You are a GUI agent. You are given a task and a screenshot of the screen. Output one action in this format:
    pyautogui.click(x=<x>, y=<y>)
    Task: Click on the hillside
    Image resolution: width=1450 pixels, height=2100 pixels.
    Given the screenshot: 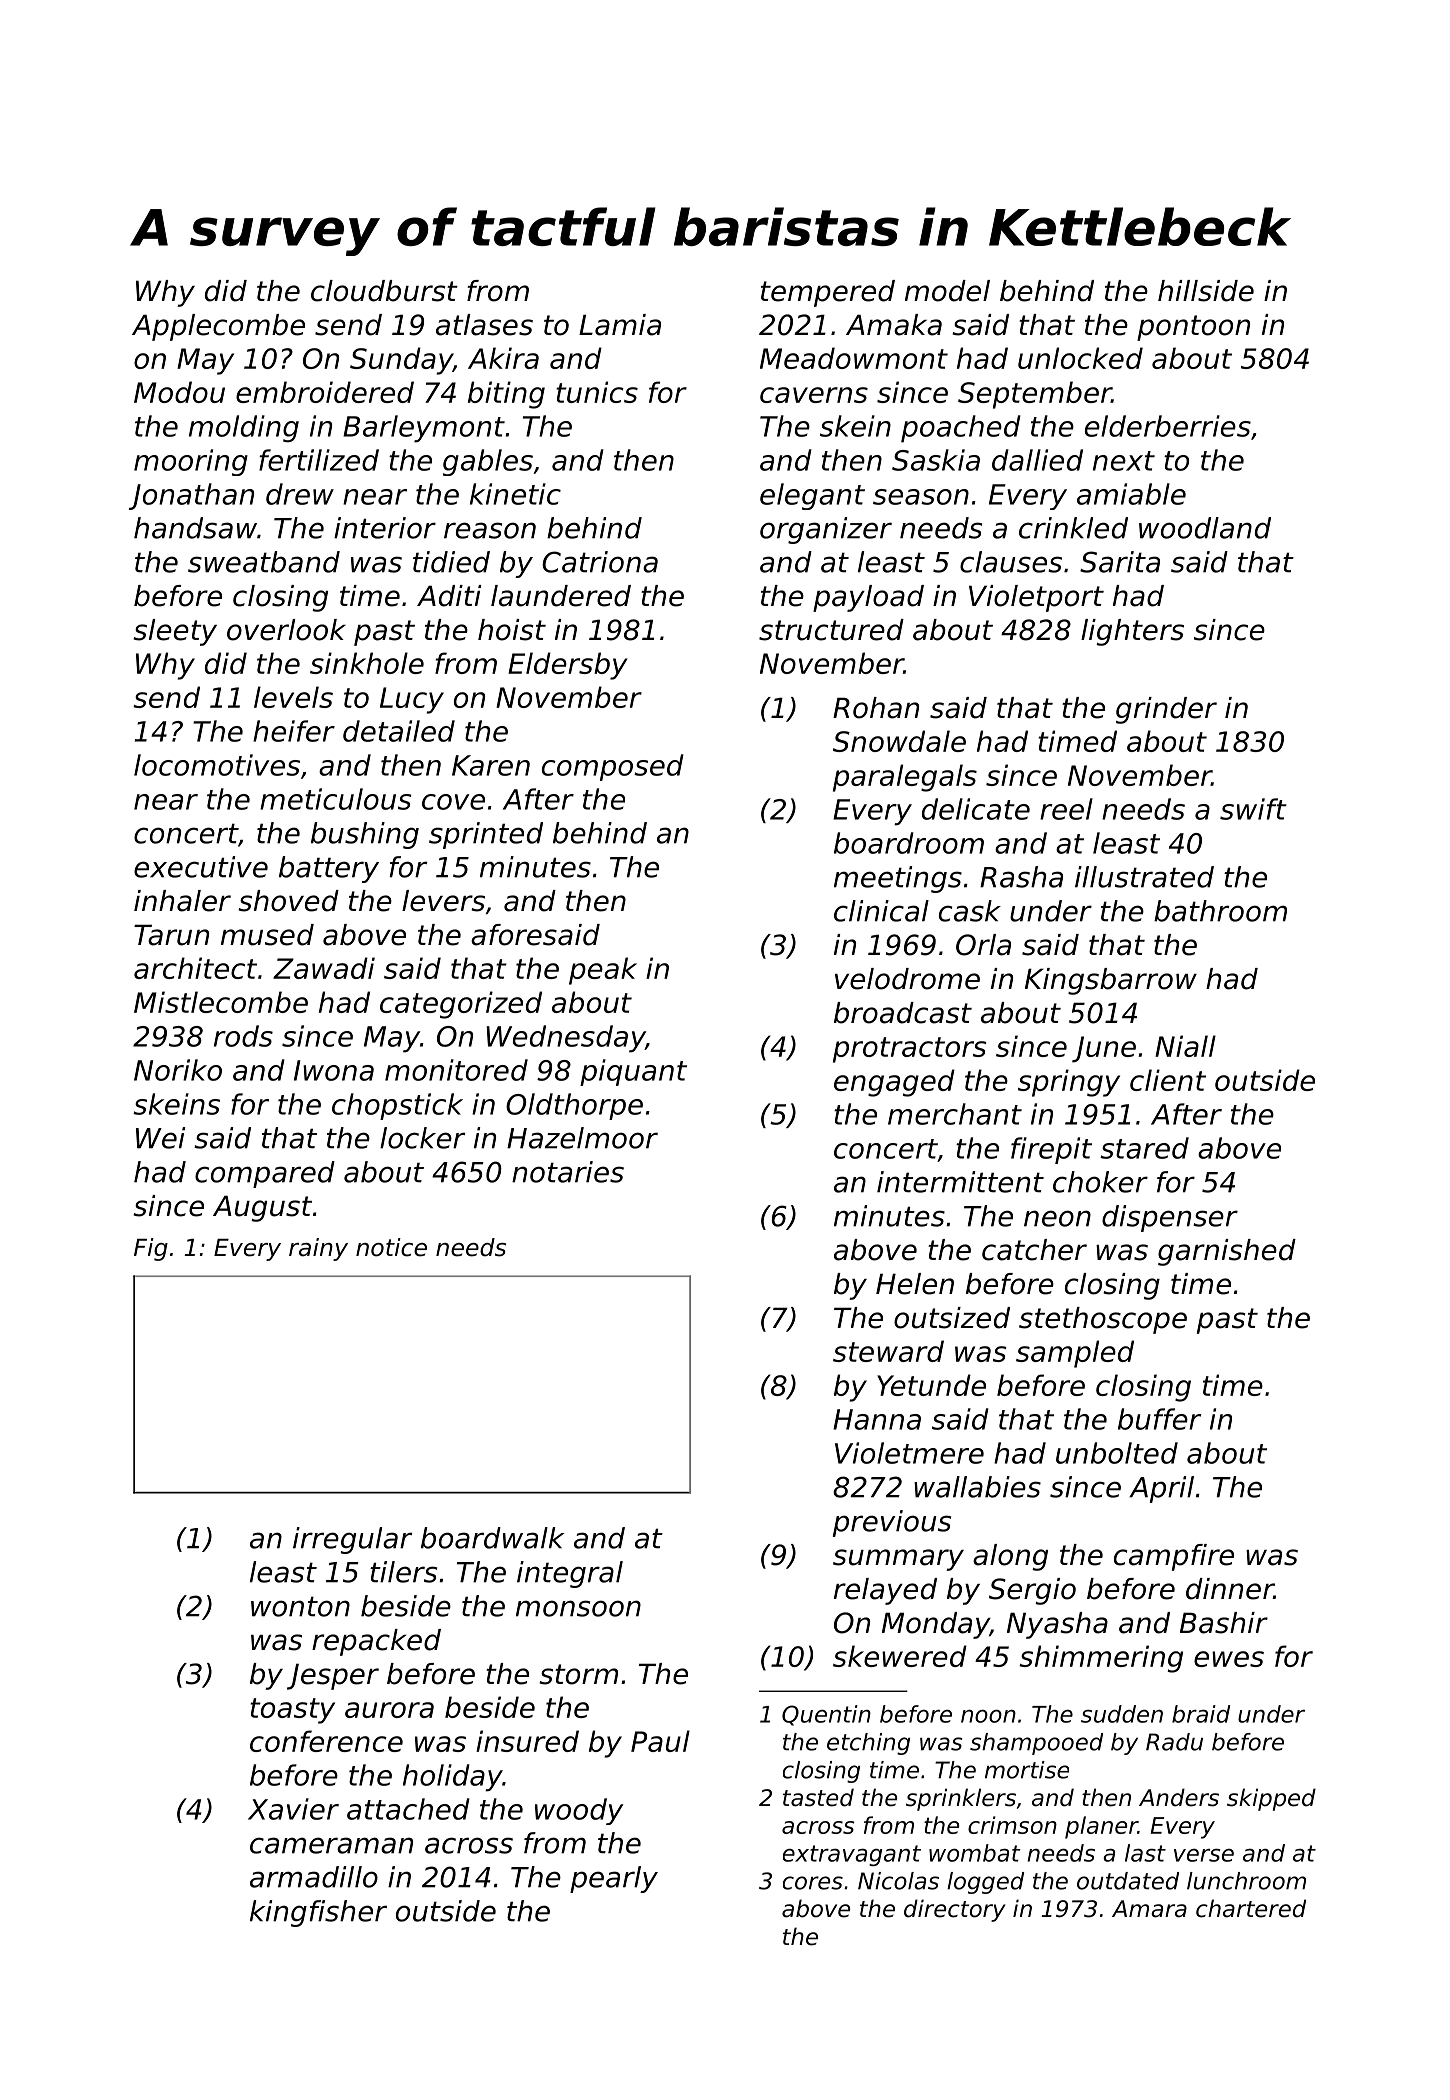 What is the action you would take?
    pyautogui.click(x=1206, y=291)
